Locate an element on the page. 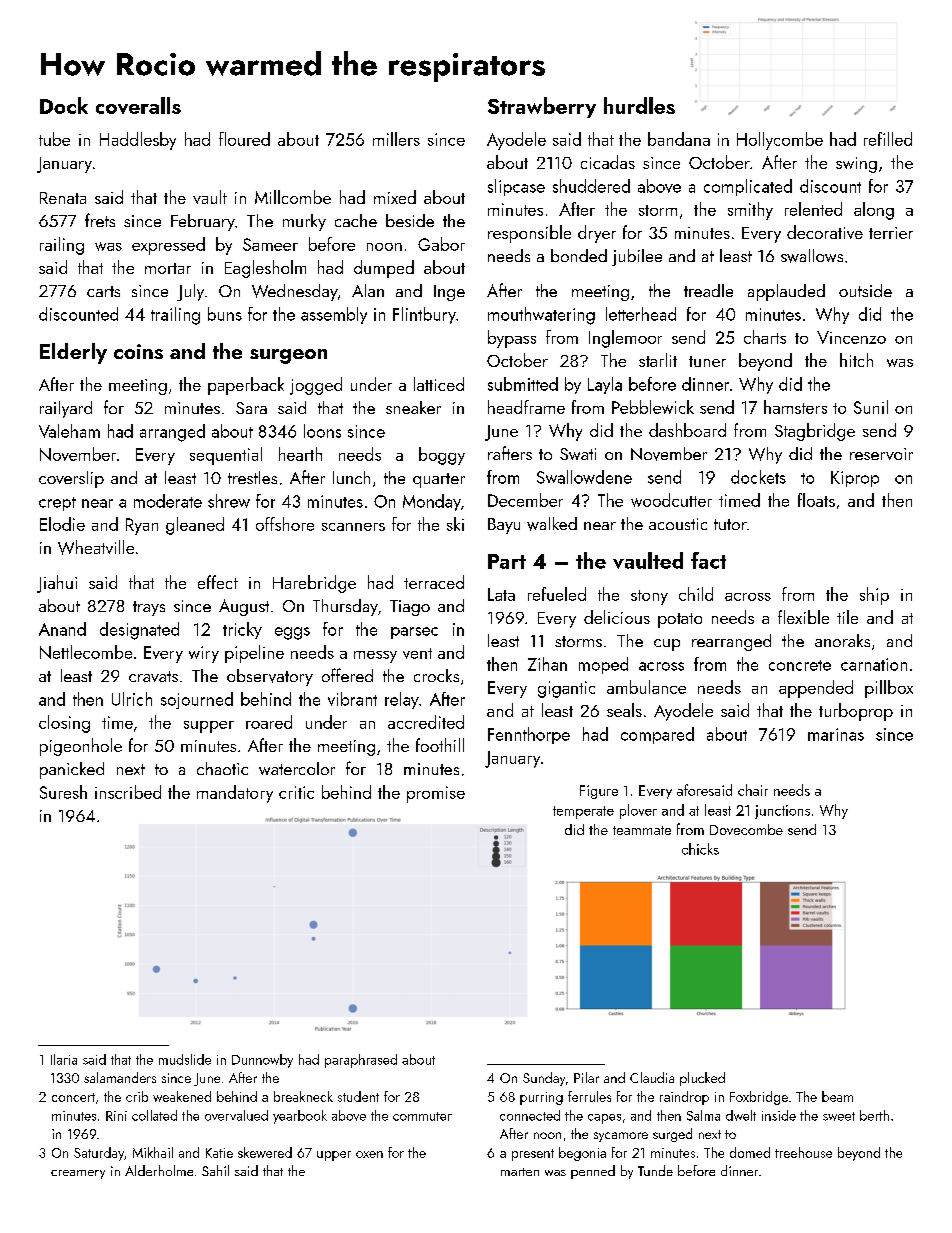  reservoir is located at coordinates (881, 454).
